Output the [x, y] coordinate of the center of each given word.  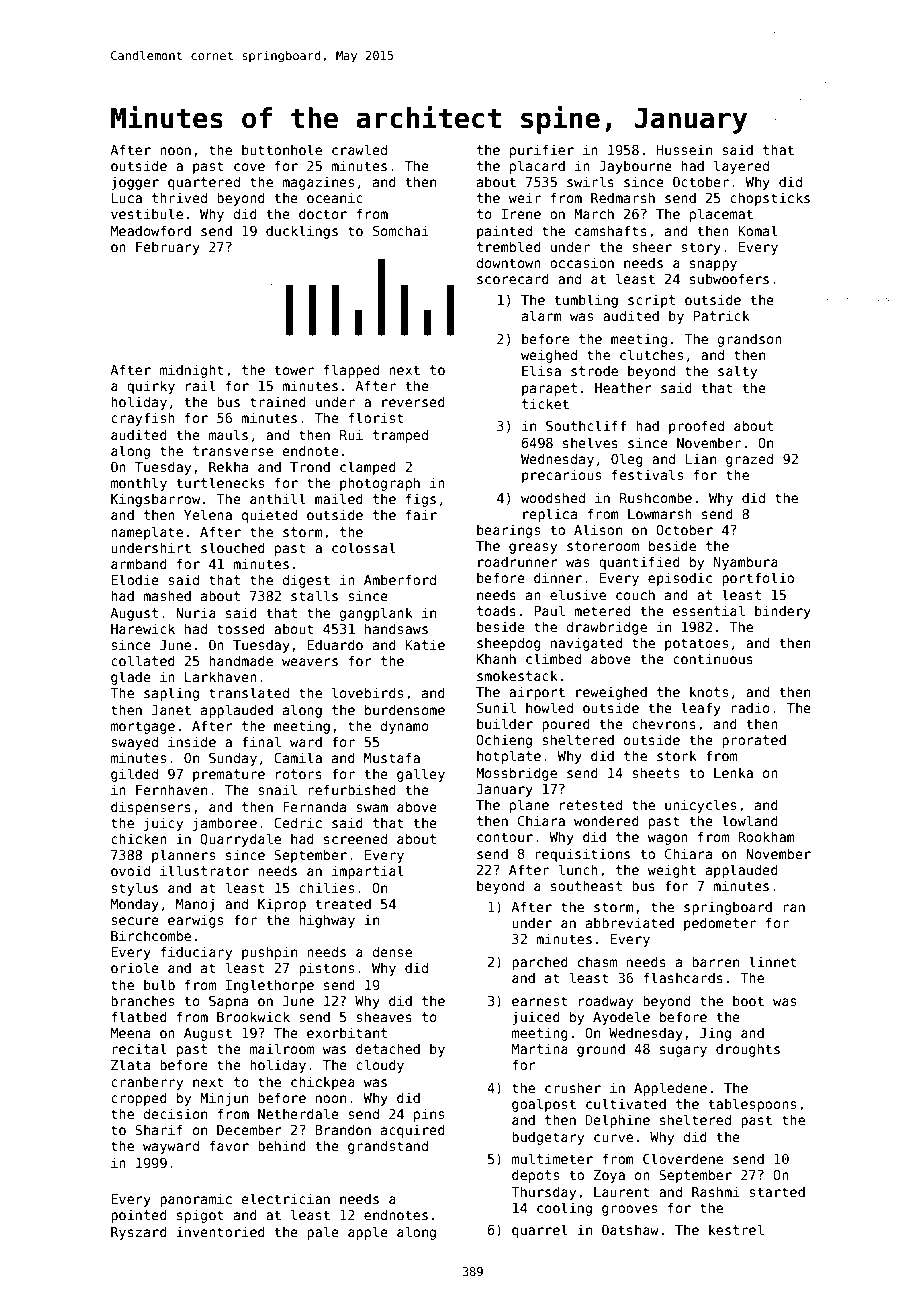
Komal [758, 230]
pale [323, 1233]
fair [421, 514]
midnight [192, 371]
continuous [713, 658]
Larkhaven [221, 676]
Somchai [401, 230]
